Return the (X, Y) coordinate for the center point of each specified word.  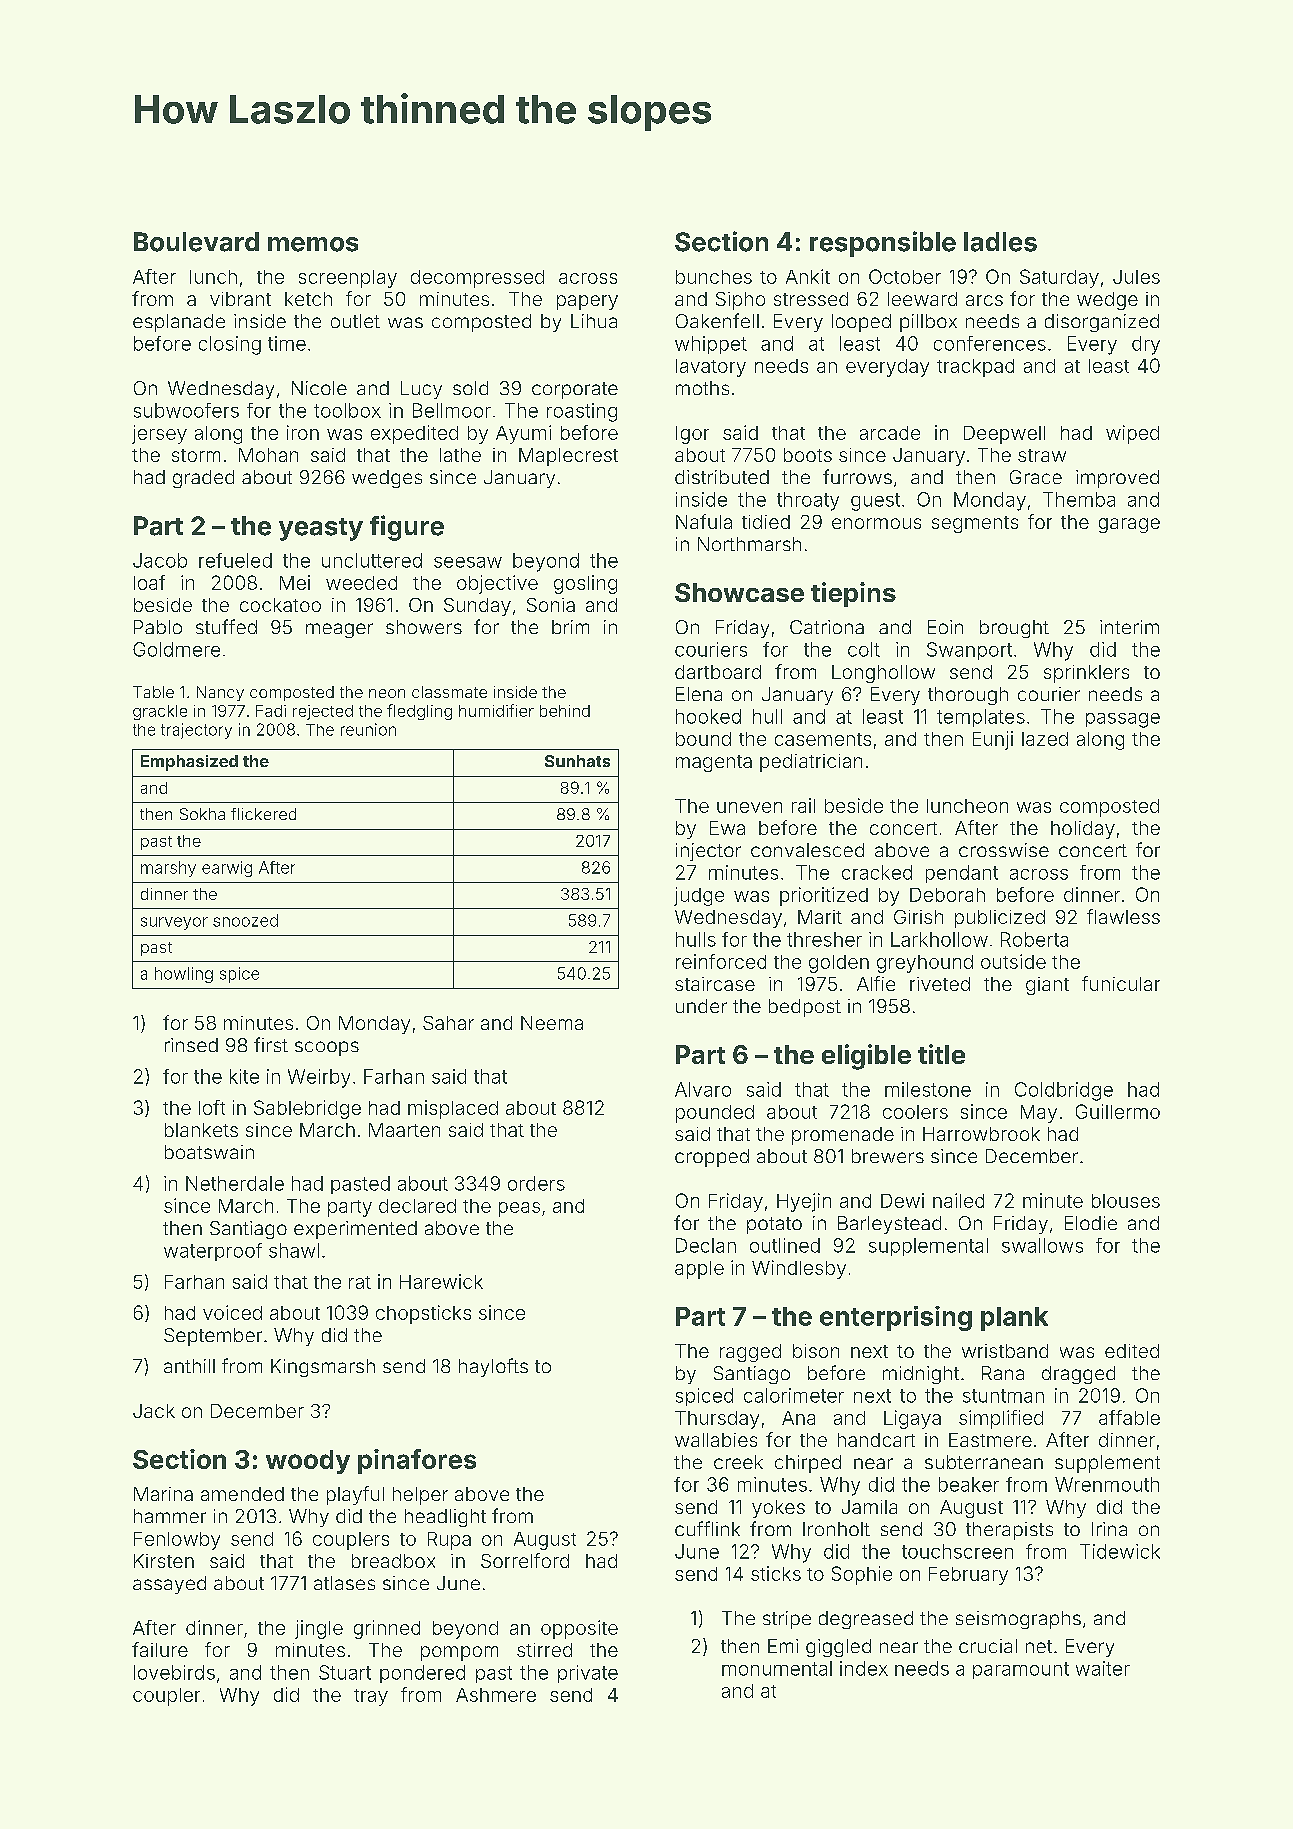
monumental (777, 1668)
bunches (714, 277)
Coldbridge (1064, 1091)
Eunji (993, 740)
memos (313, 244)
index (864, 1668)
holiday (1083, 830)
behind (565, 711)
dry (1146, 345)
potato (774, 1225)
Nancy (220, 693)
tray (371, 1697)
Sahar (448, 1023)
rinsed (191, 1045)
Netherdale (235, 1183)
